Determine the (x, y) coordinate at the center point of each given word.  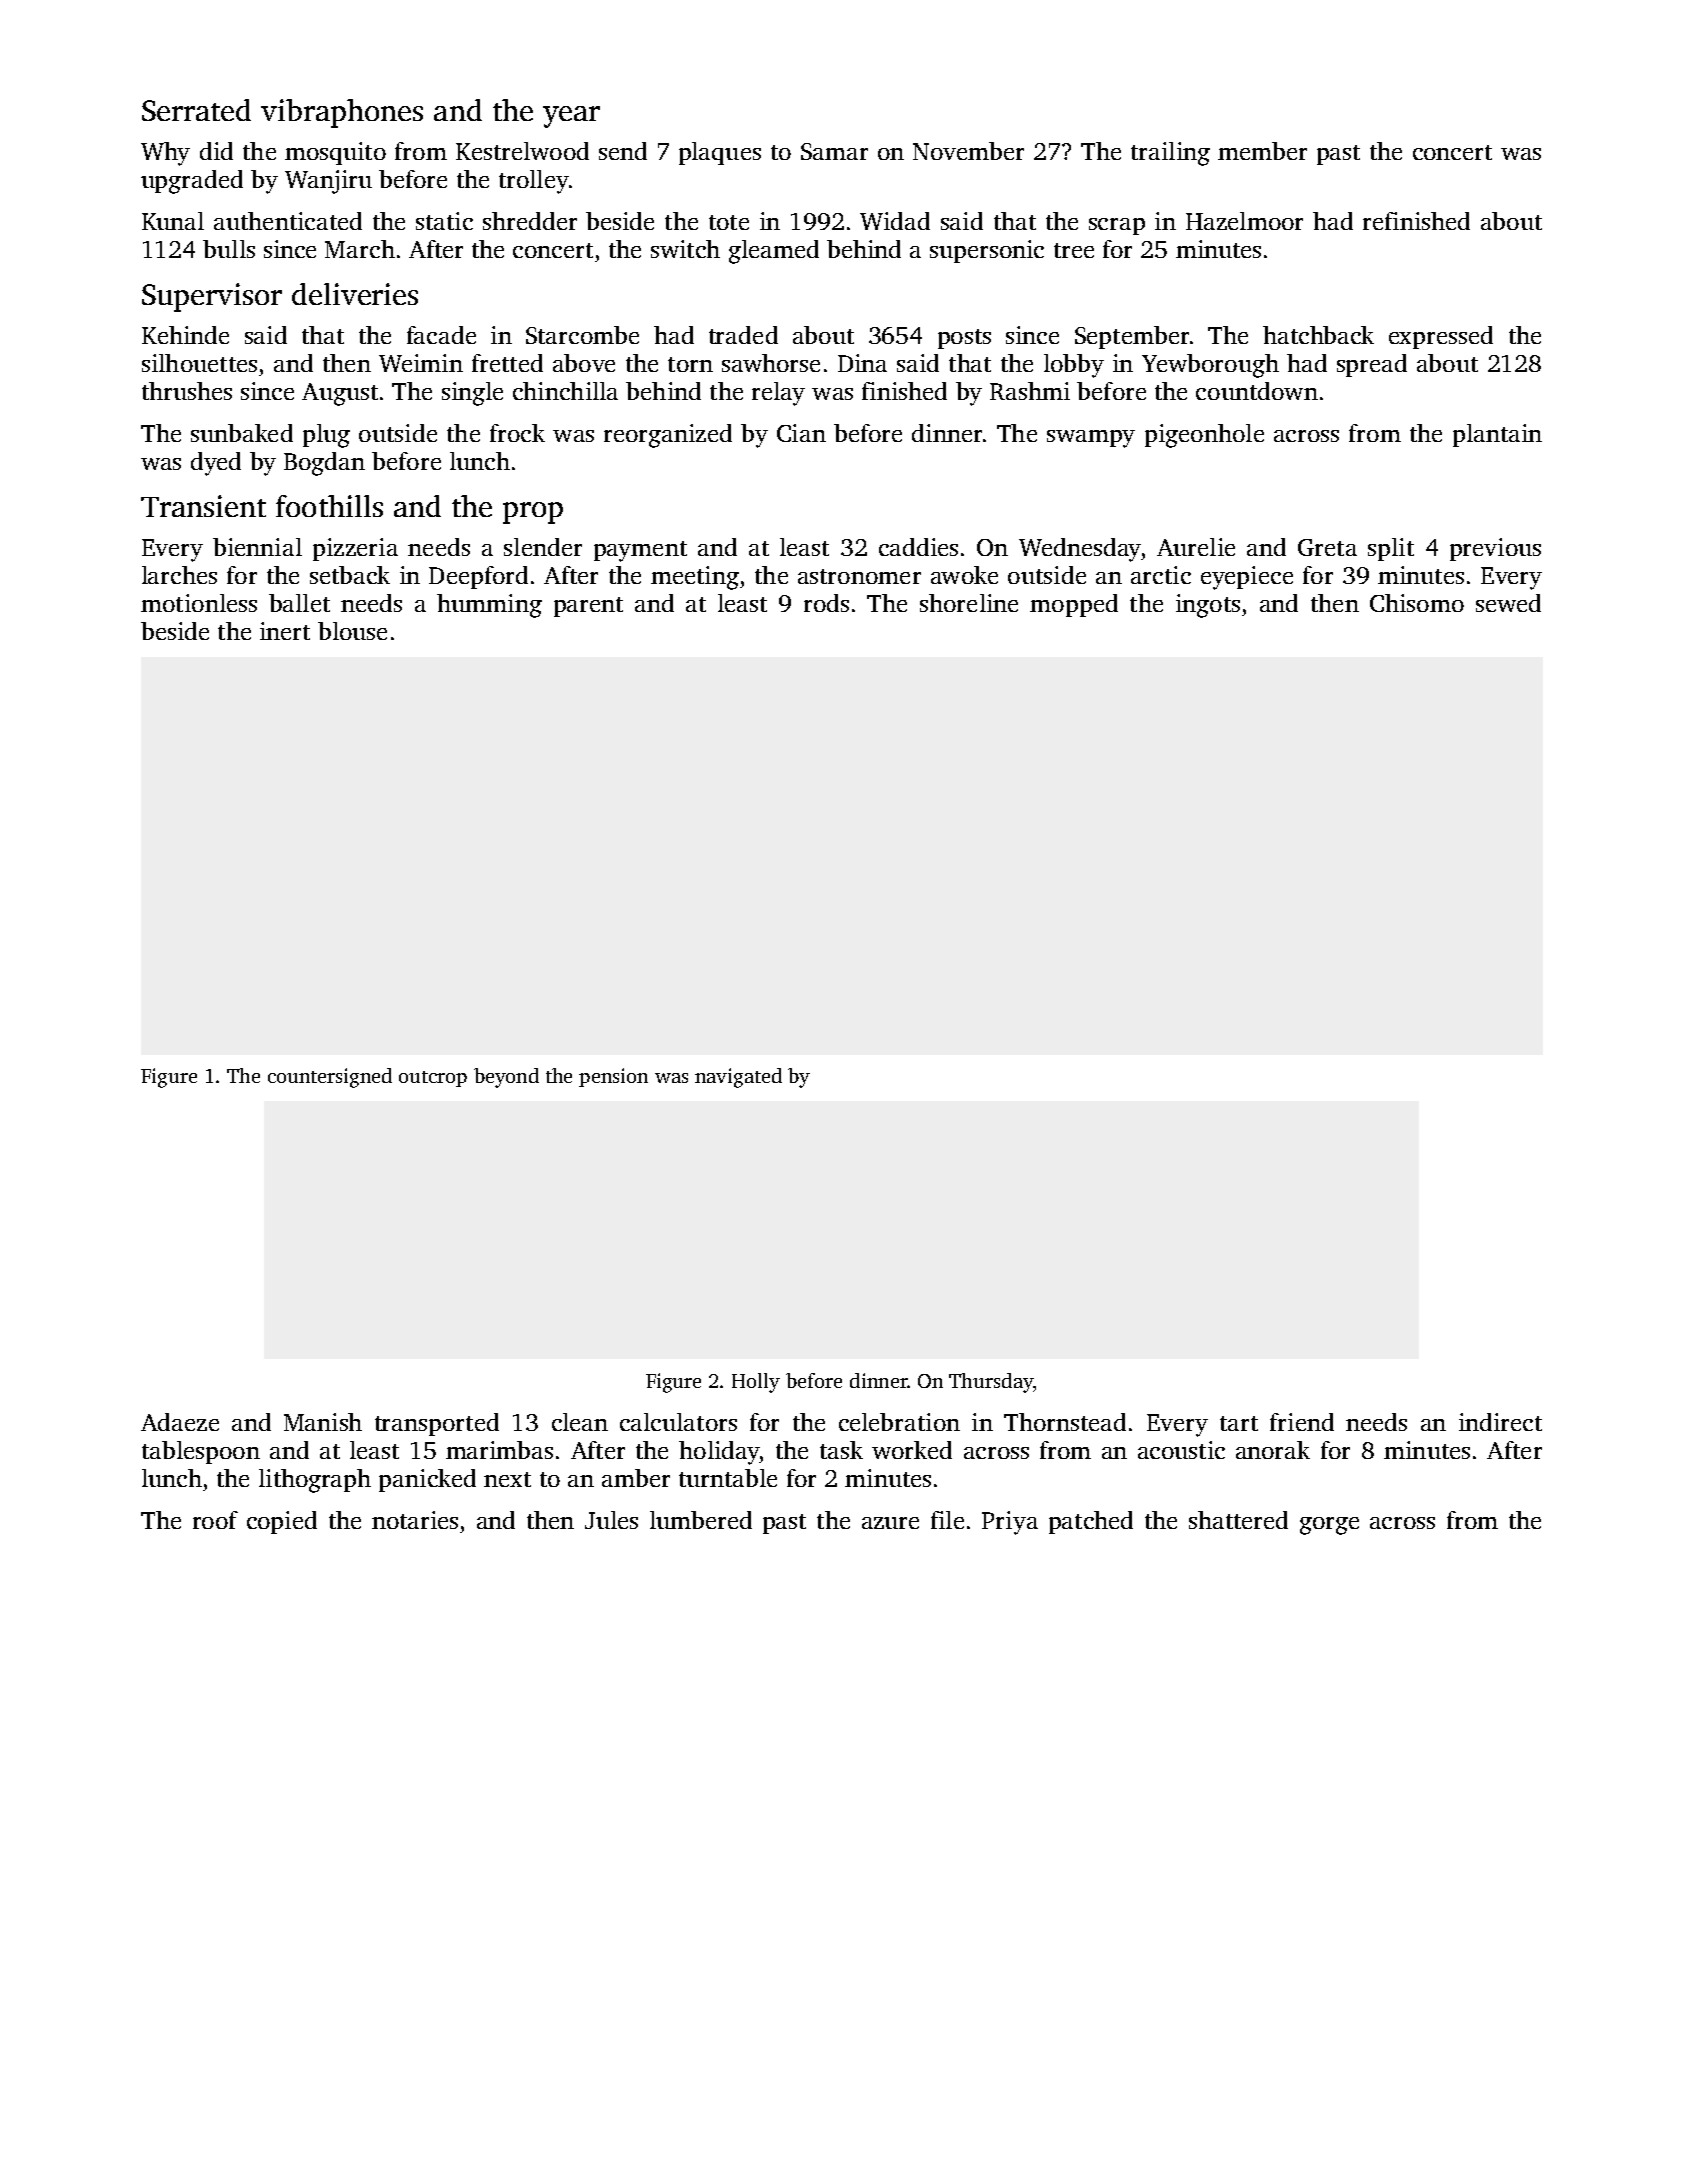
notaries (415, 1520)
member (1262, 151)
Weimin (421, 363)
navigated (738, 1078)
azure (890, 1523)
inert (285, 631)
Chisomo (1417, 603)
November (968, 151)
